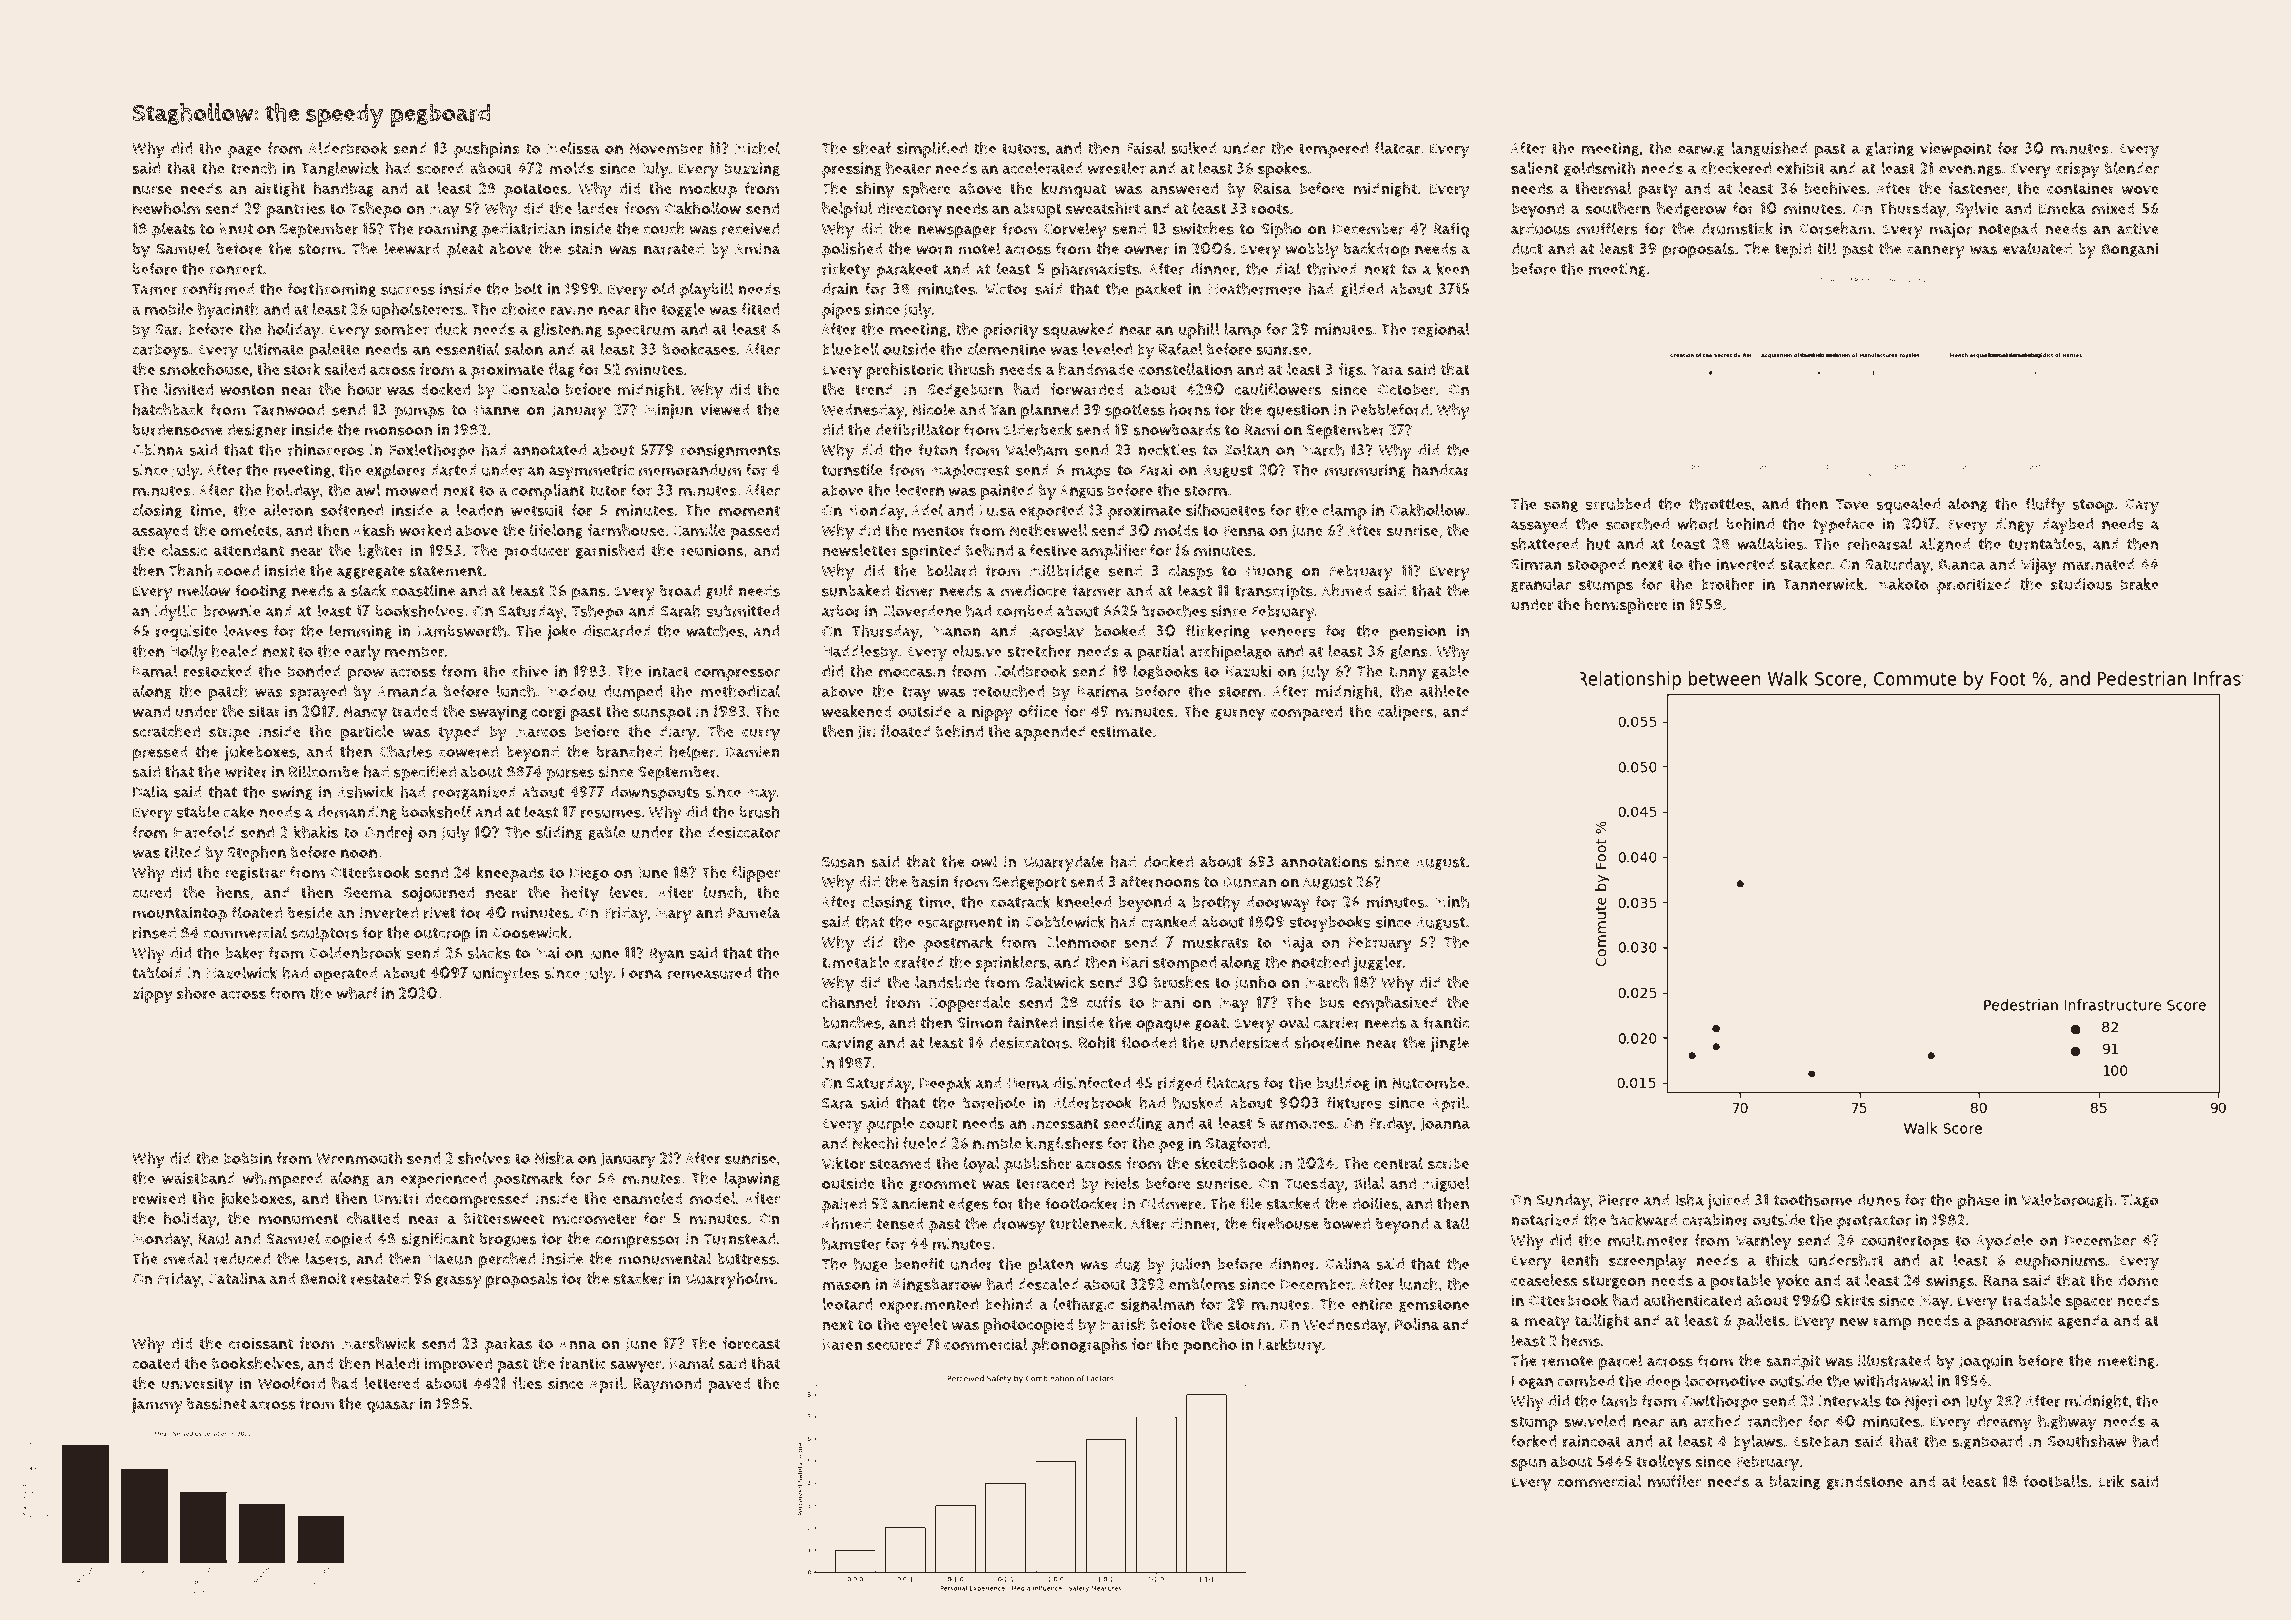 This document has width=2291, height=1620. Describe the element at coordinates (397, 1363) in the document. I see `Naledi` at that location.
